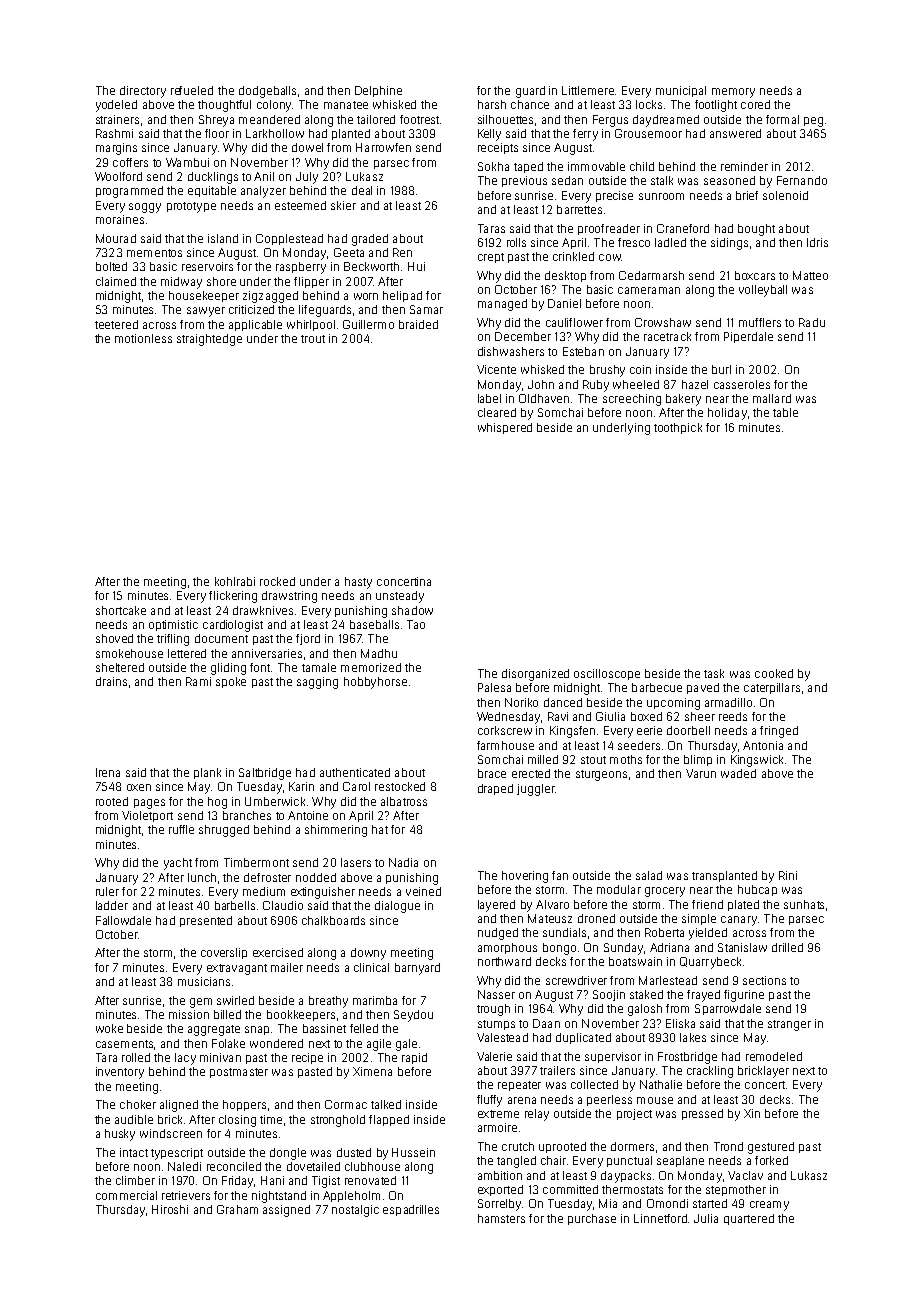 This screenshot has width=924, height=1308. Describe the element at coordinates (120, 219) in the screenshot. I see `moraines` at that location.
